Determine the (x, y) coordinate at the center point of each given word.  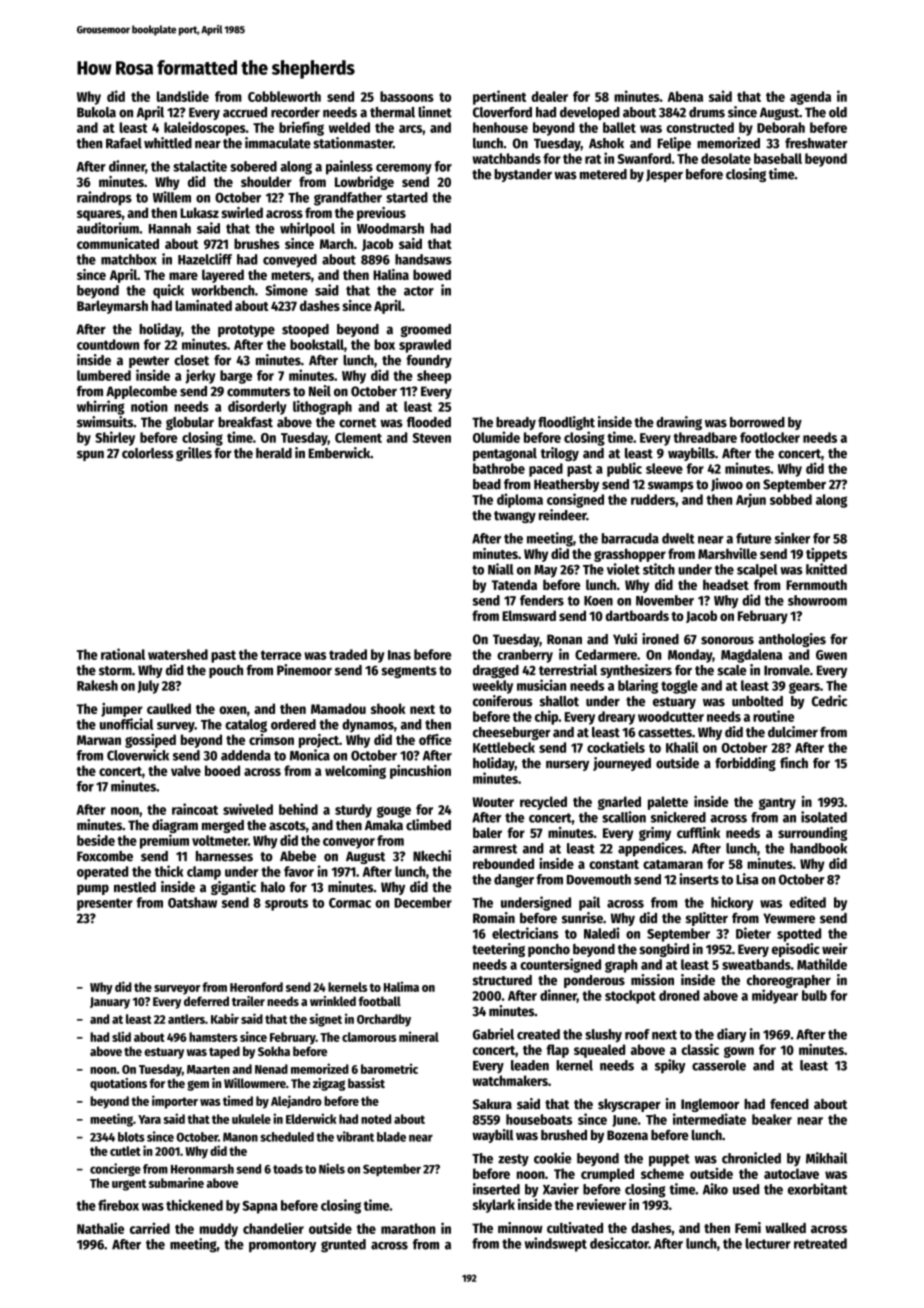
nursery (567, 765)
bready (516, 423)
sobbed (791, 499)
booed (222, 770)
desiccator (619, 1243)
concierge (115, 1169)
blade (391, 1137)
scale (732, 670)
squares (99, 215)
